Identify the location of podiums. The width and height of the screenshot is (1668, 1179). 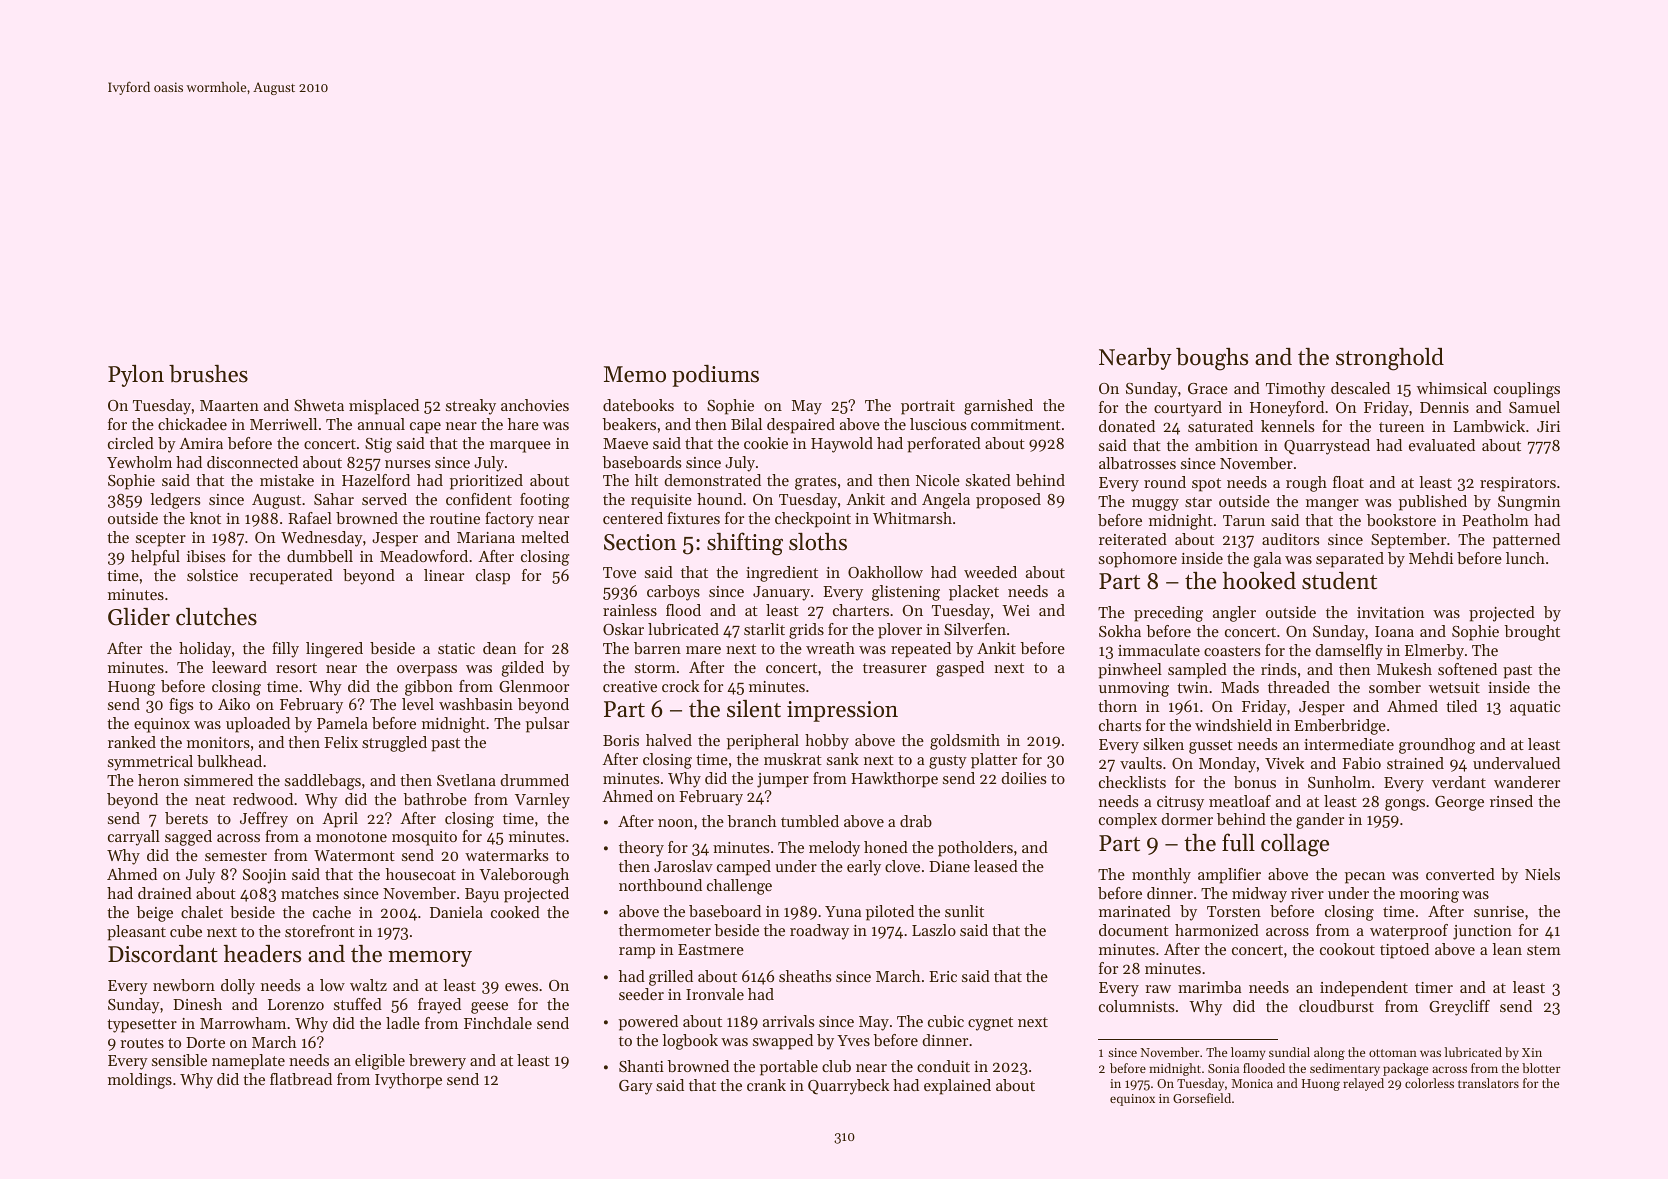
(715, 376).
